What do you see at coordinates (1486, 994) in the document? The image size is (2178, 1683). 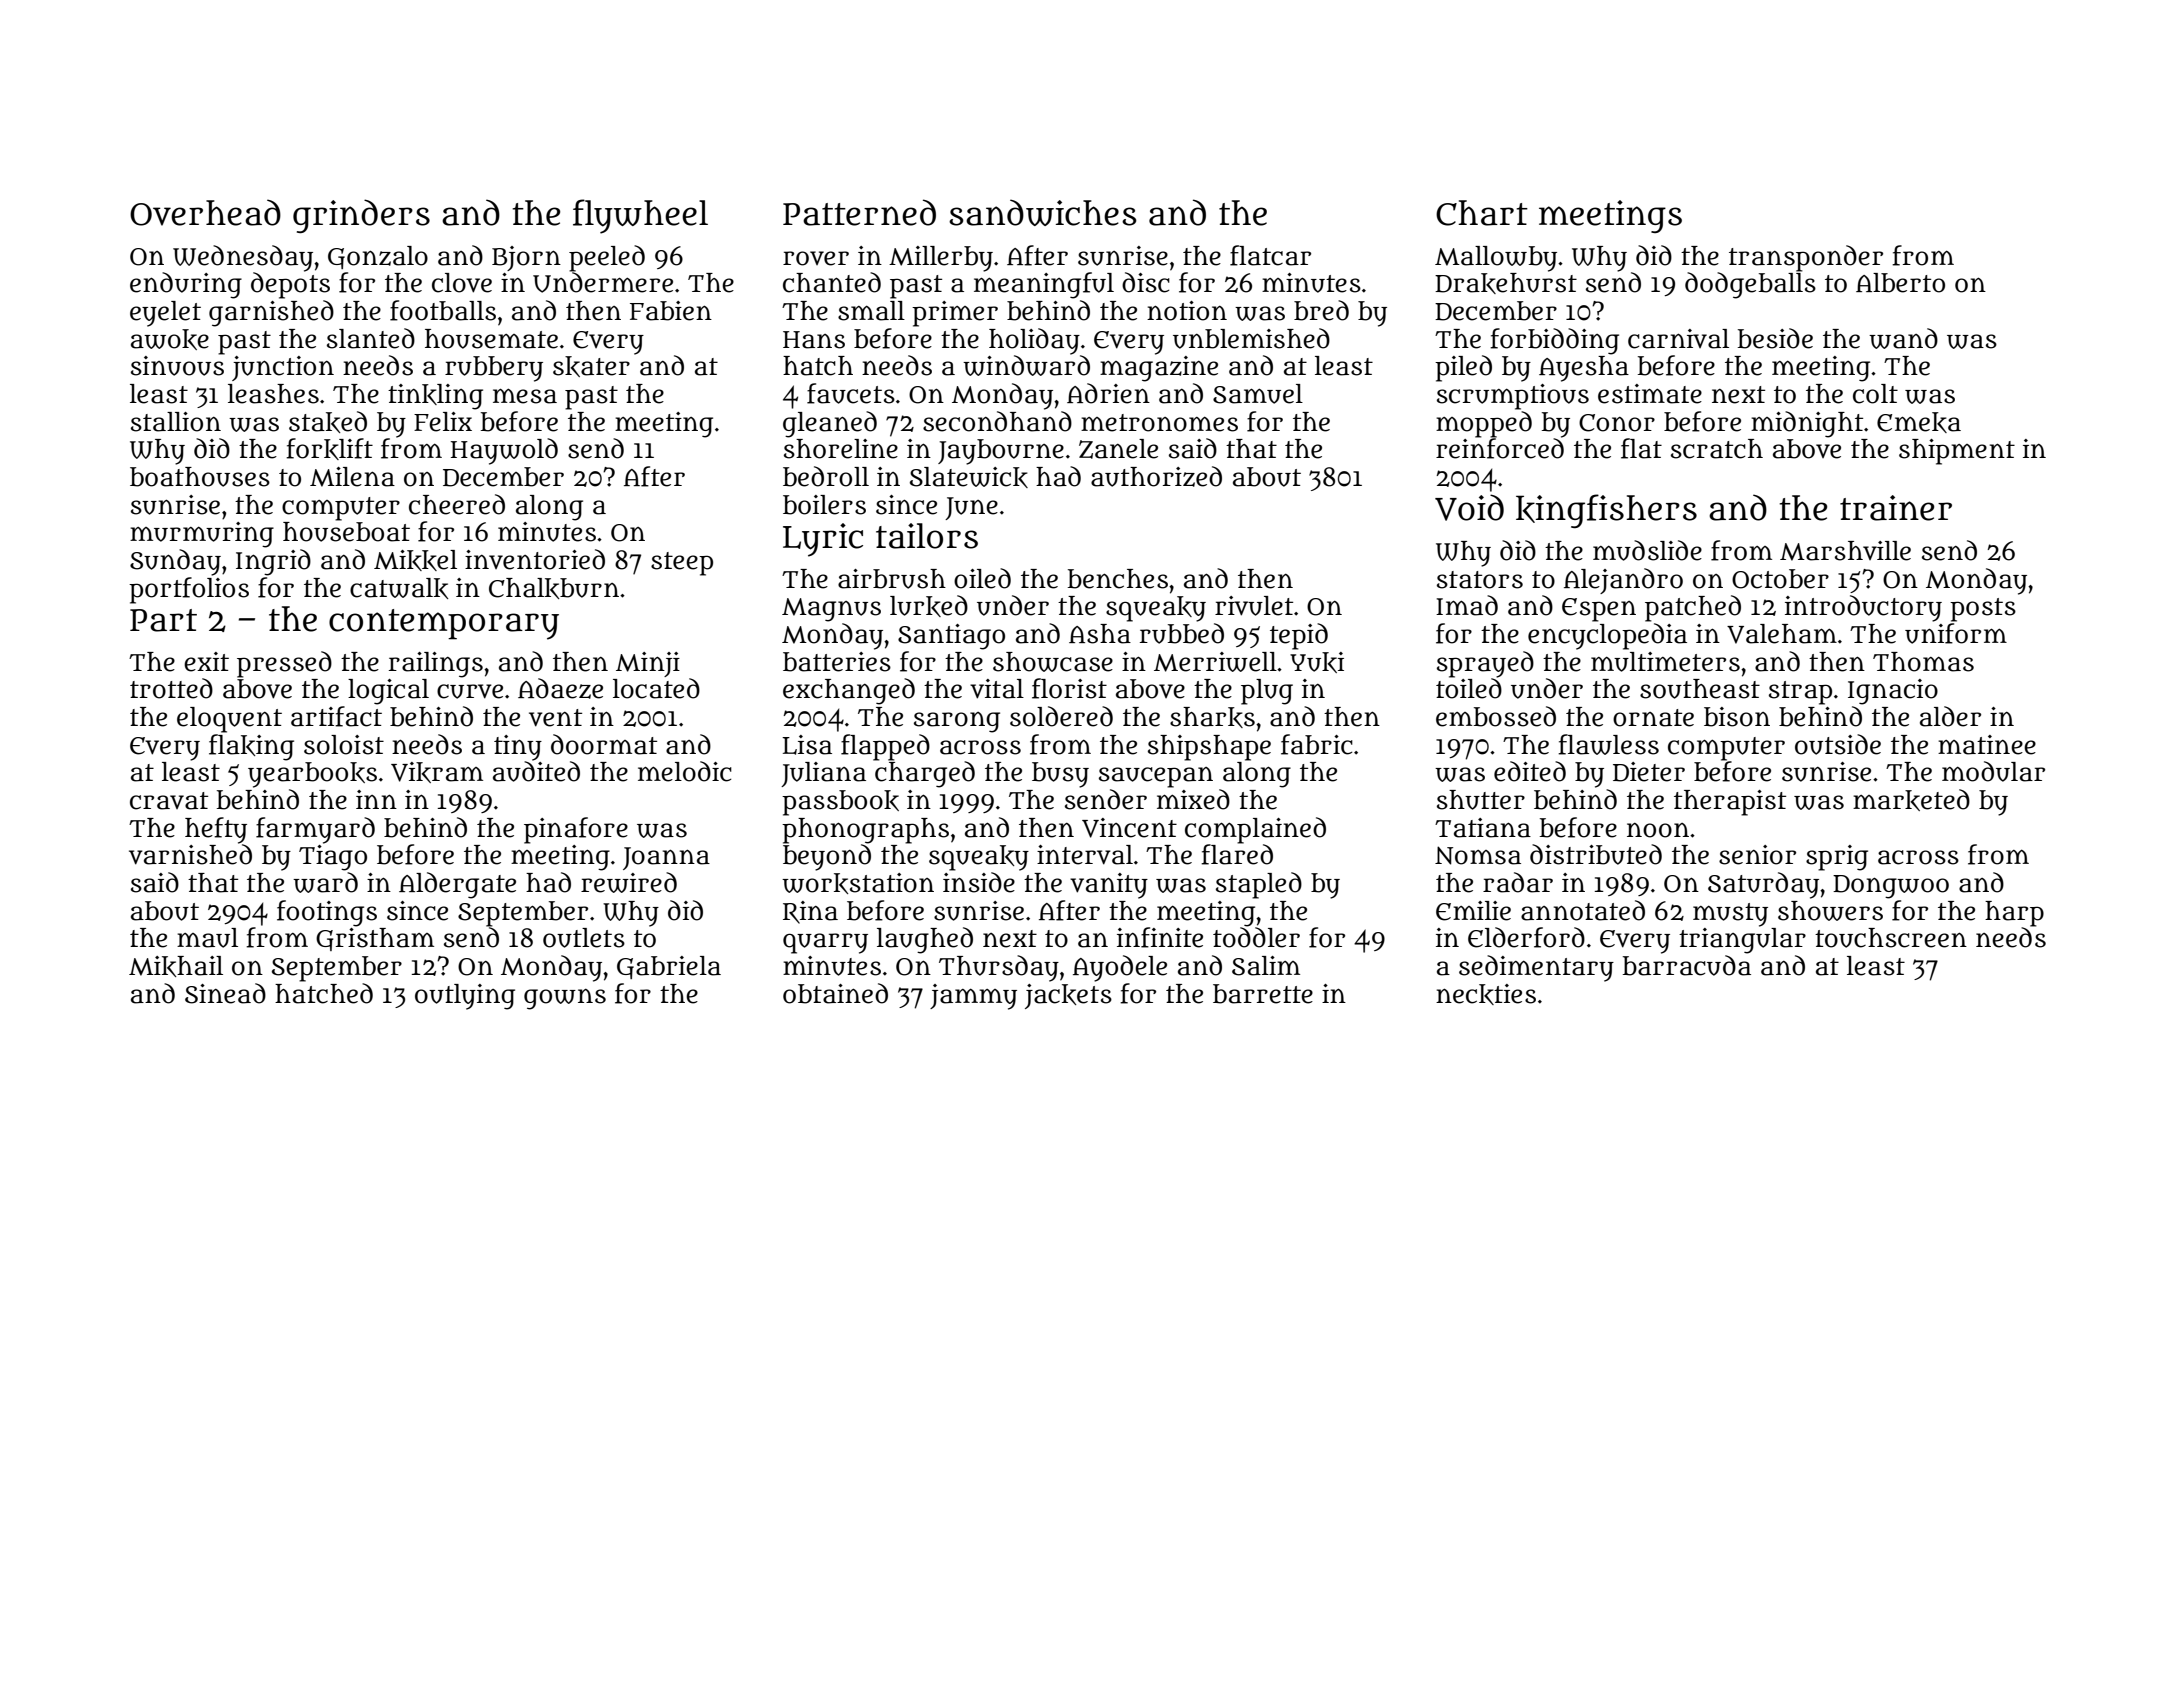 I see `neckties` at bounding box center [1486, 994].
